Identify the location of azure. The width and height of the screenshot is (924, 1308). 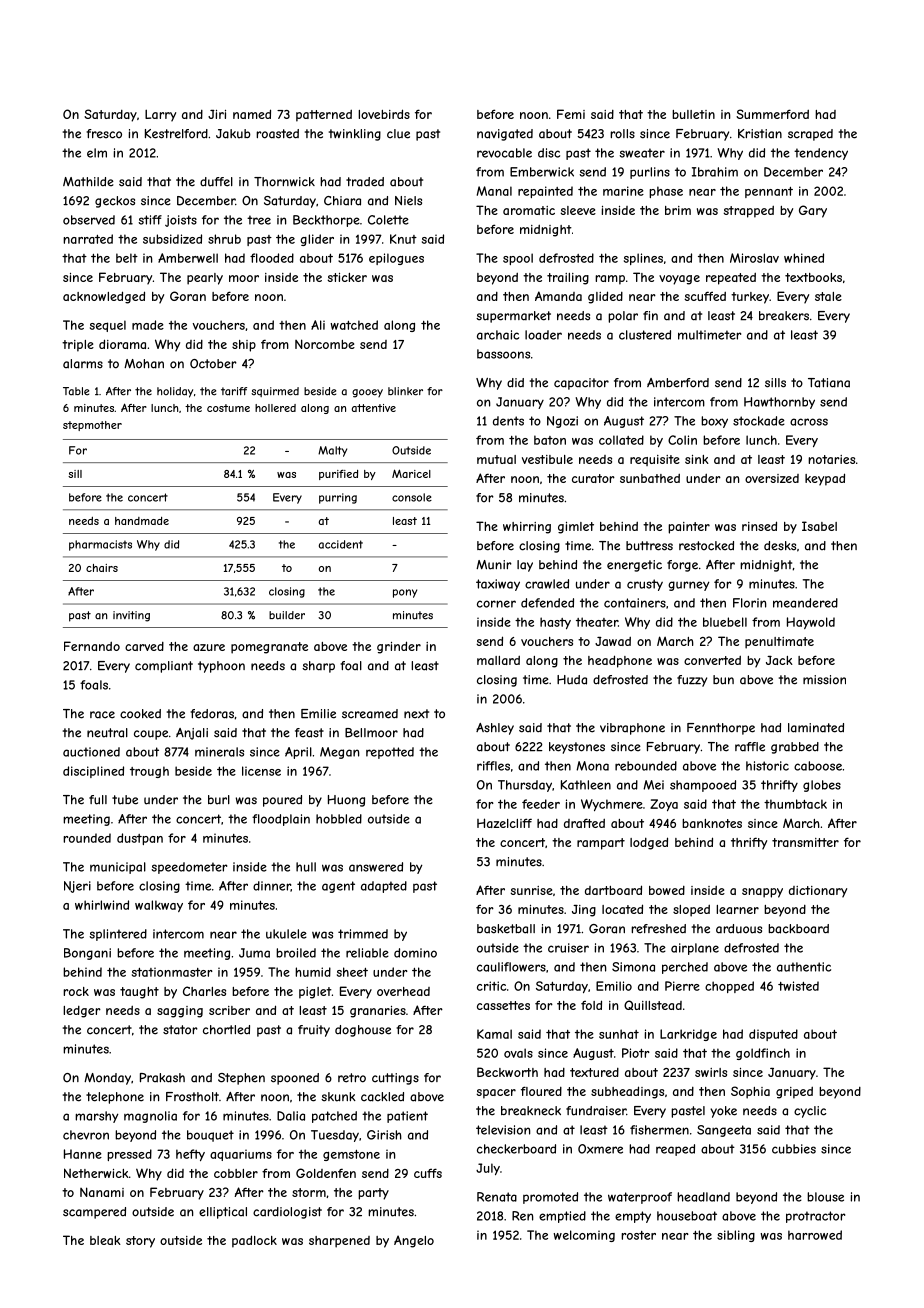
(209, 647).
